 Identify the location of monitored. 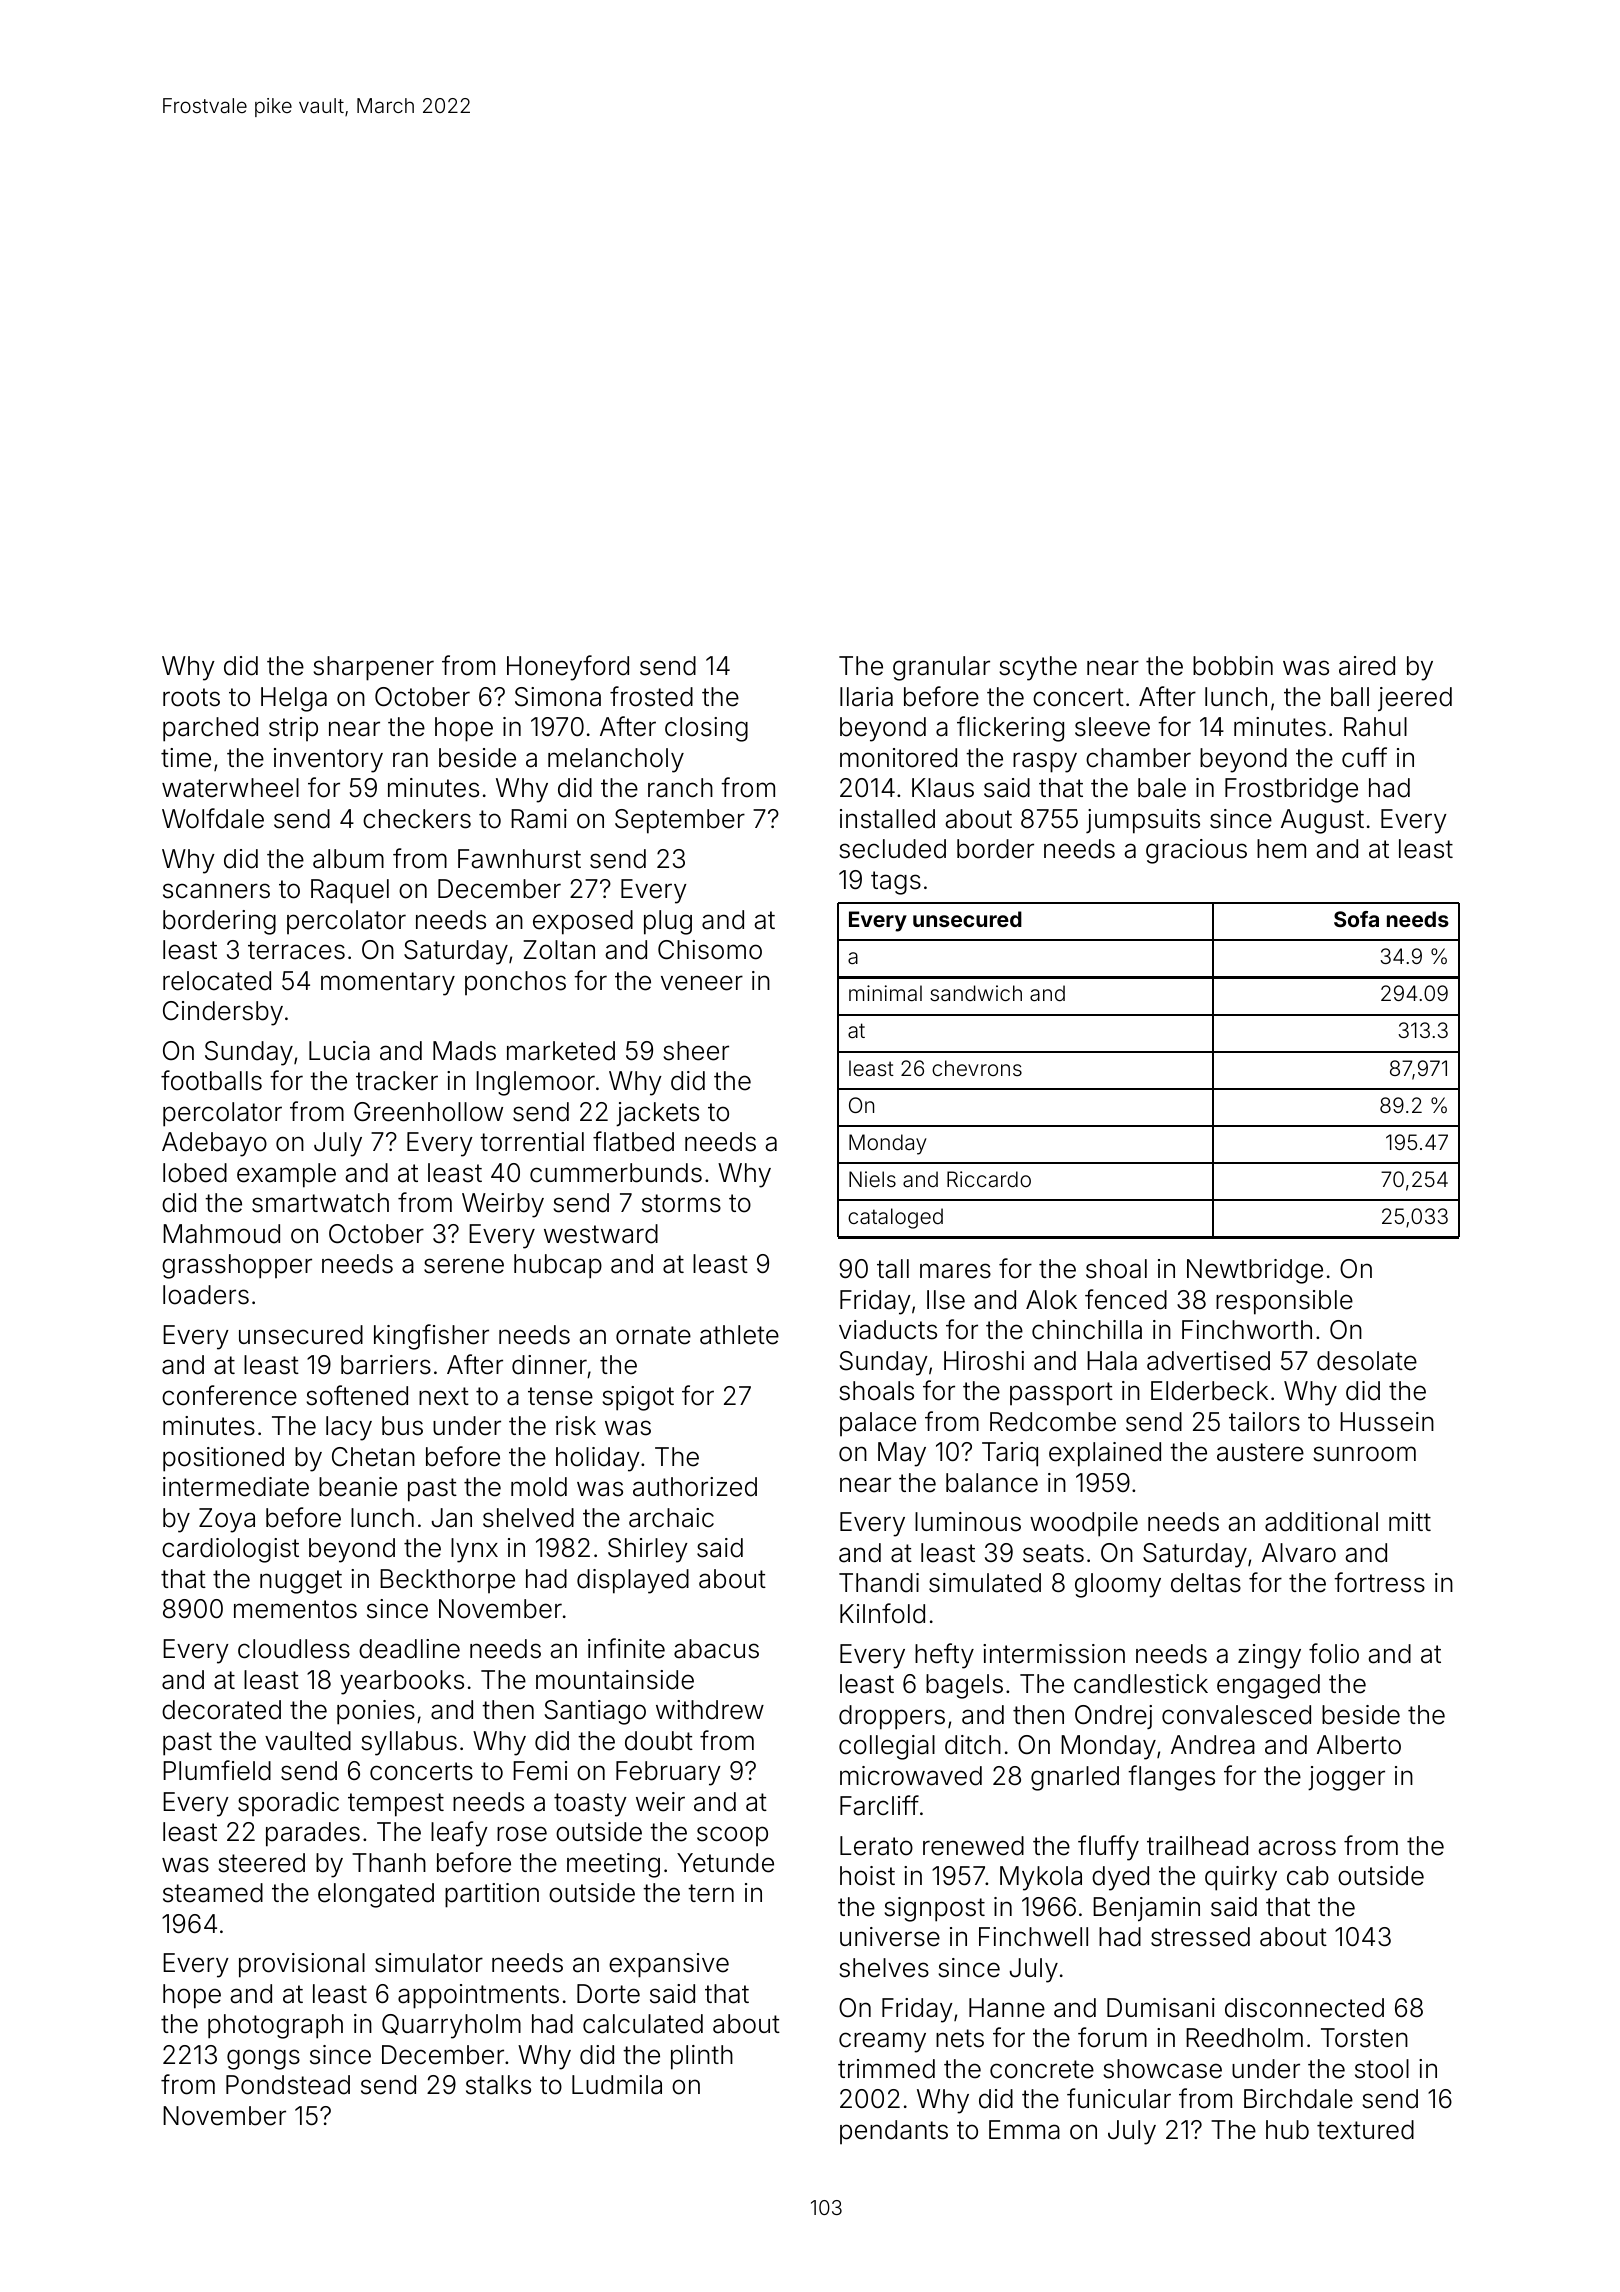
(898, 758).
